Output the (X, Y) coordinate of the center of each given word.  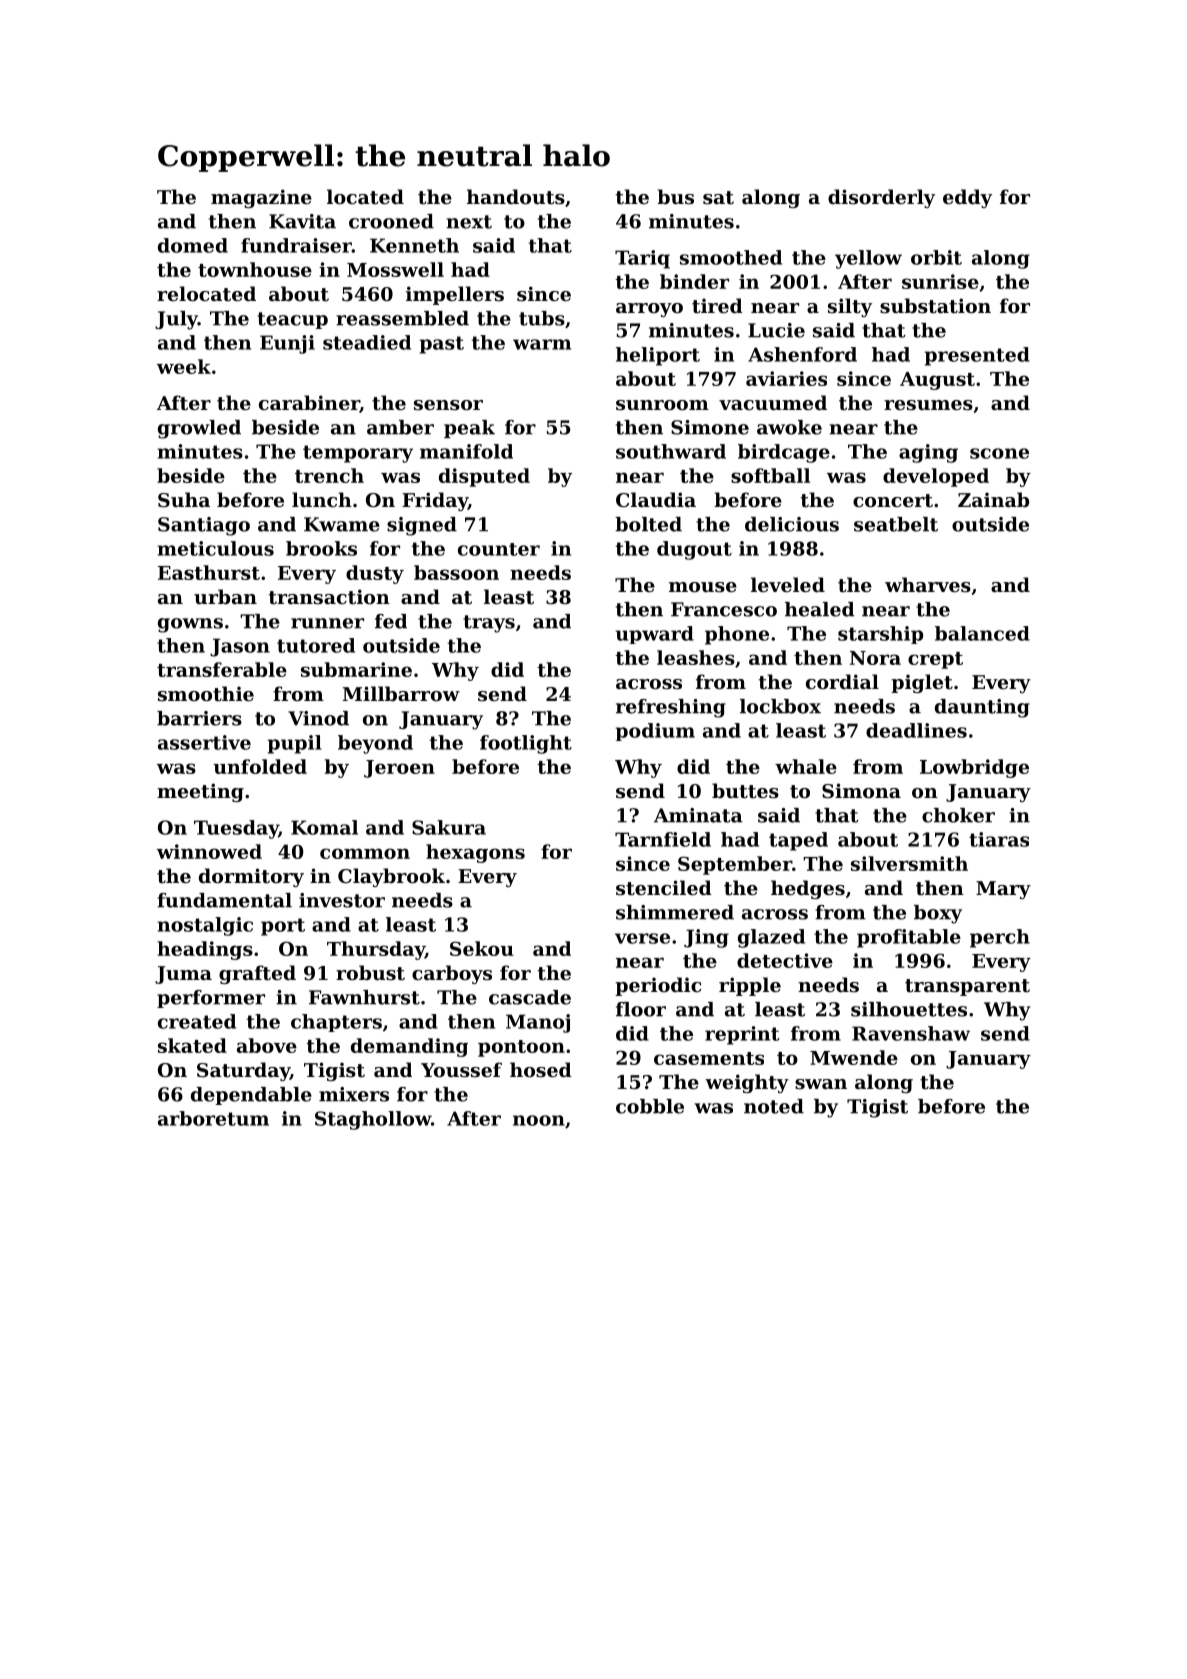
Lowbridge (974, 768)
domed (193, 245)
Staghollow (373, 1120)
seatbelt (896, 524)
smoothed (731, 257)
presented (977, 356)
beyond (375, 744)
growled (199, 429)
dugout (694, 550)
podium (655, 732)
